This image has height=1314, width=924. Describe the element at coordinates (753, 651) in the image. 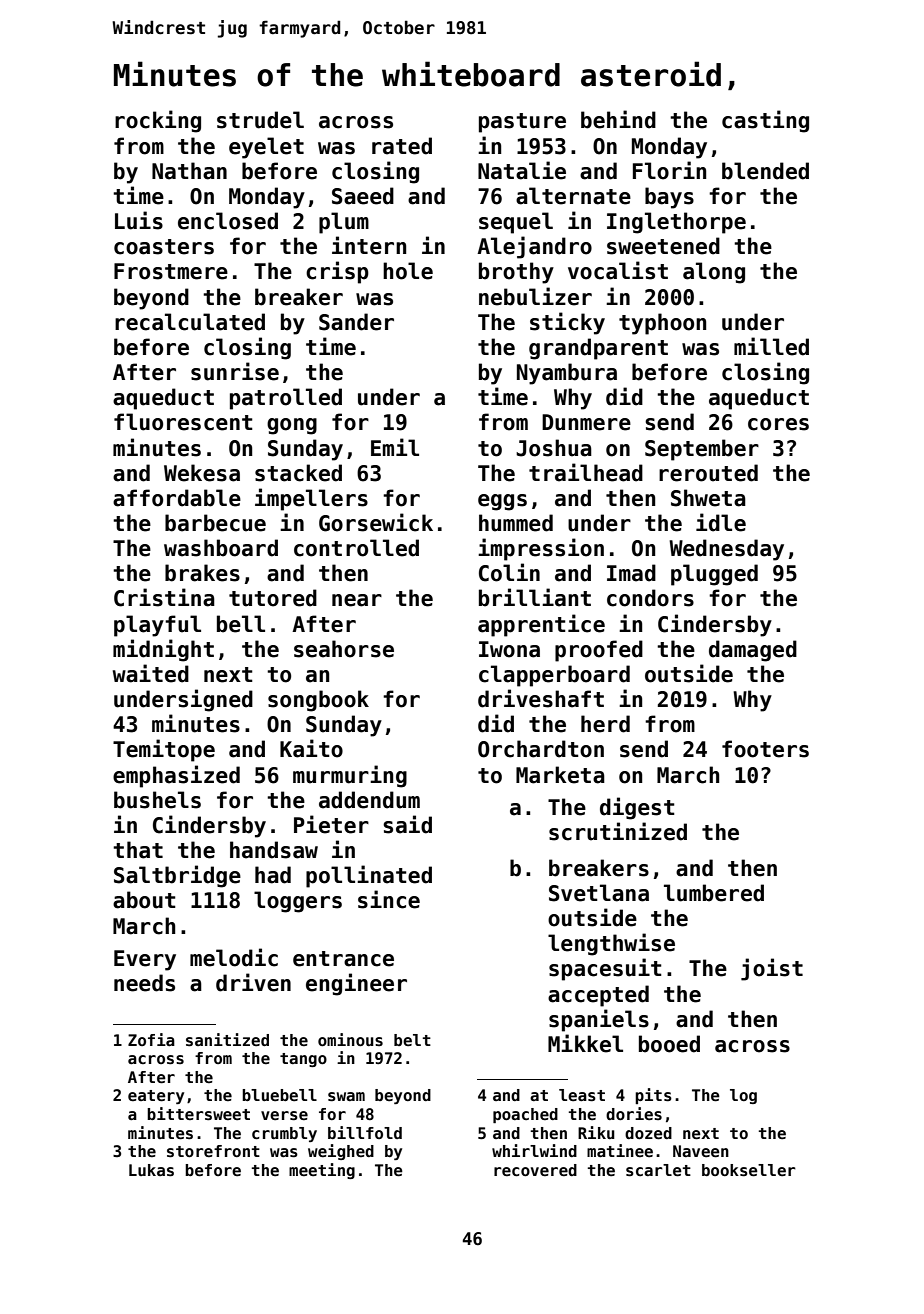

I see `damaged` at that location.
